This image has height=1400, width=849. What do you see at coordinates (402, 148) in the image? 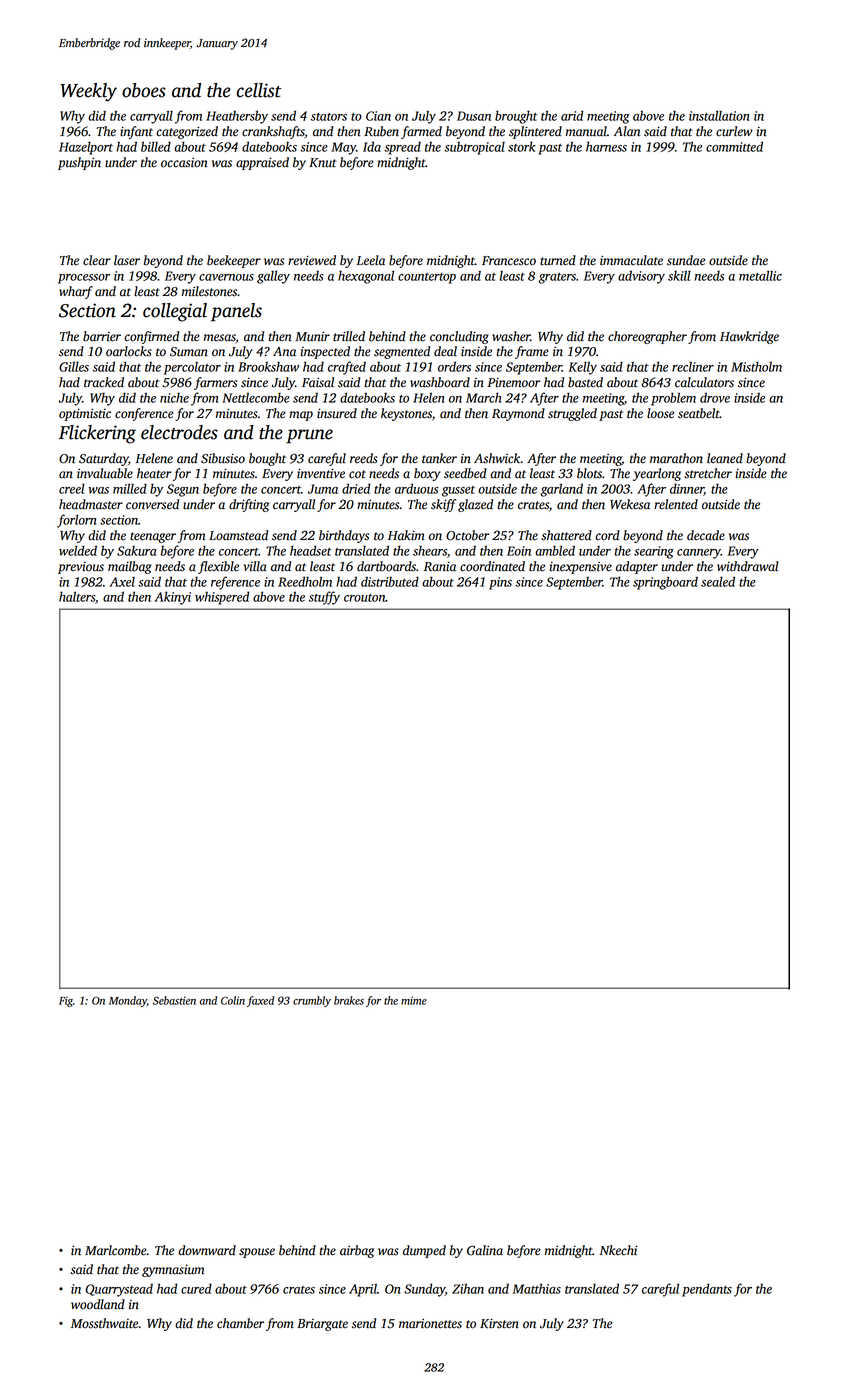
I see `spread` at bounding box center [402, 148].
